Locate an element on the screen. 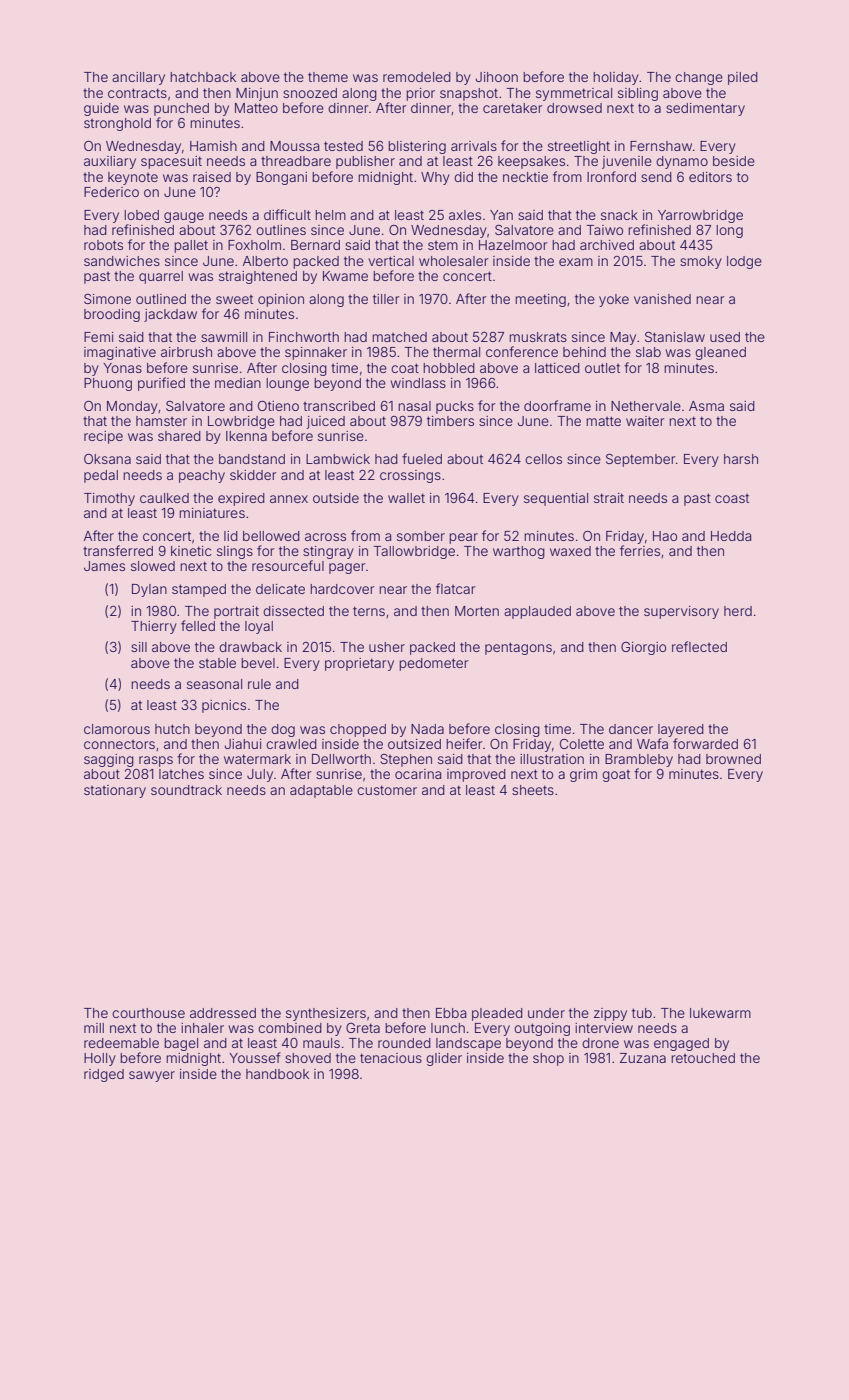  landscape is located at coordinates (468, 1044).
